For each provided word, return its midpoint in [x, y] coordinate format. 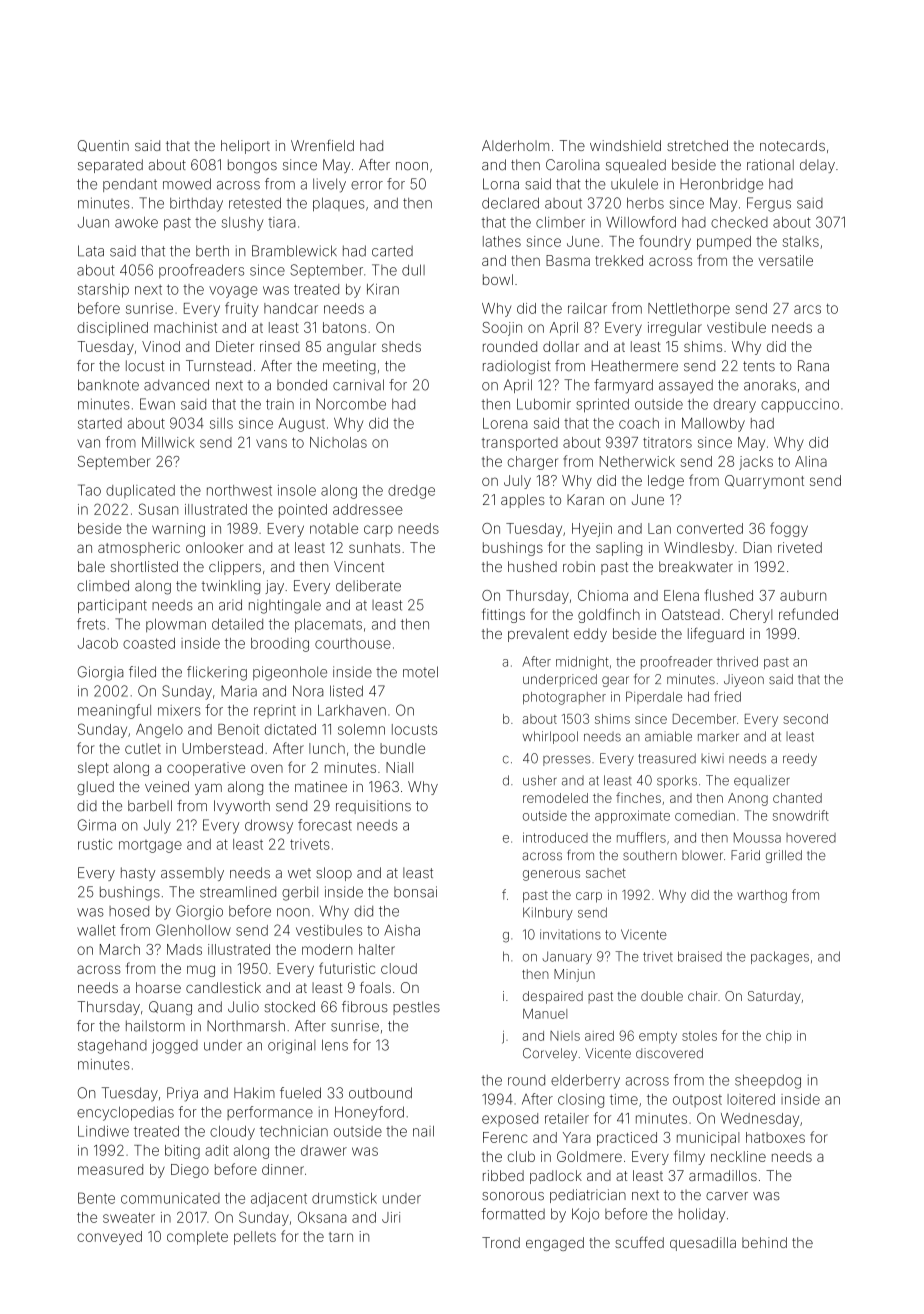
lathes [502, 241]
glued [95, 788]
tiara [282, 222]
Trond [501, 1242]
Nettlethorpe [689, 310]
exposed [510, 1119]
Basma [568, 260]
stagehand [112, 1046]
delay [817, 166]
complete [197, 1238]
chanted [797, 798]
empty [658, 1037]
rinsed [280, 346]
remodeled [555, 798]
